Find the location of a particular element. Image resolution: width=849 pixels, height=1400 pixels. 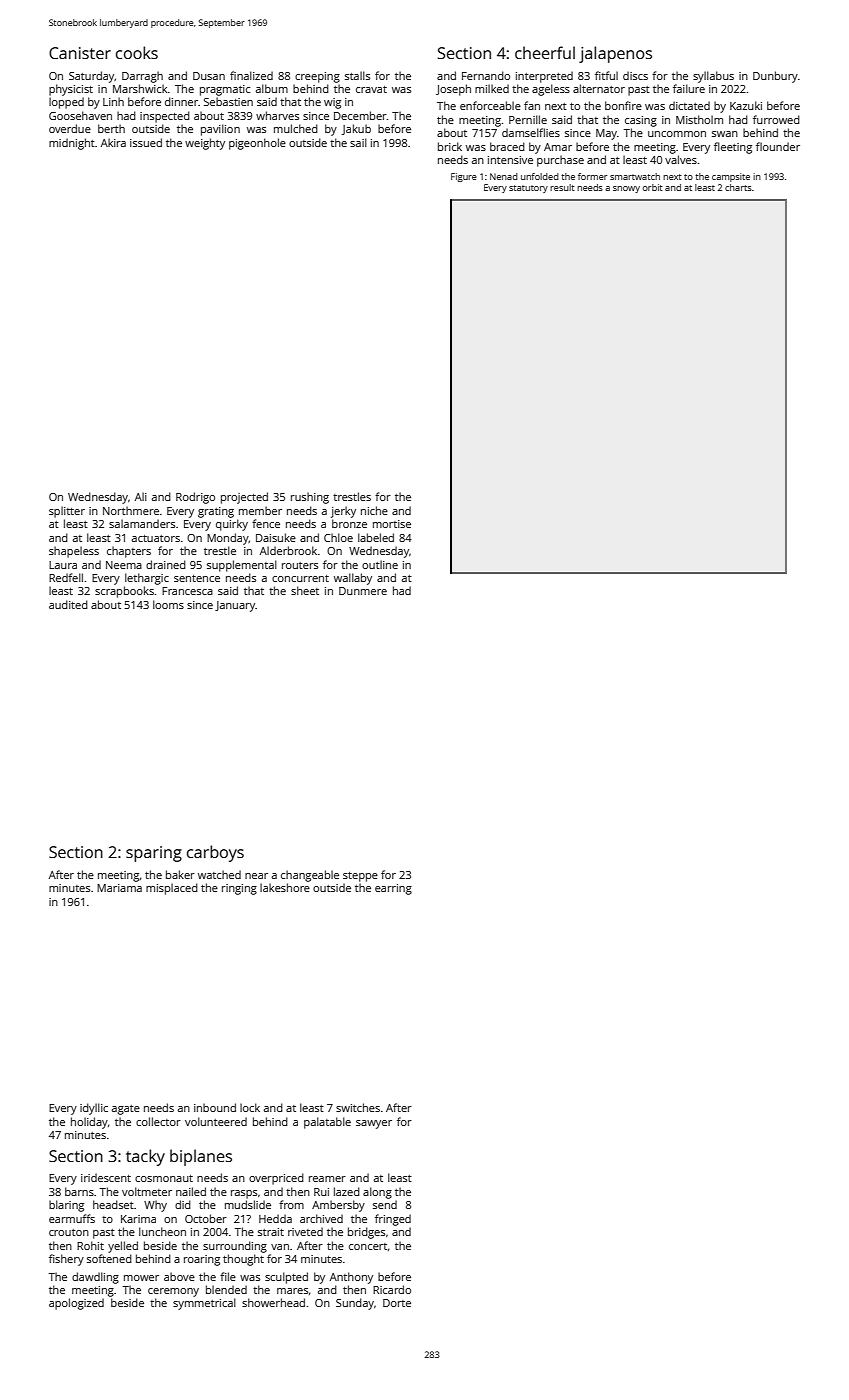

fringed is located at coordinates (393, 1220).
